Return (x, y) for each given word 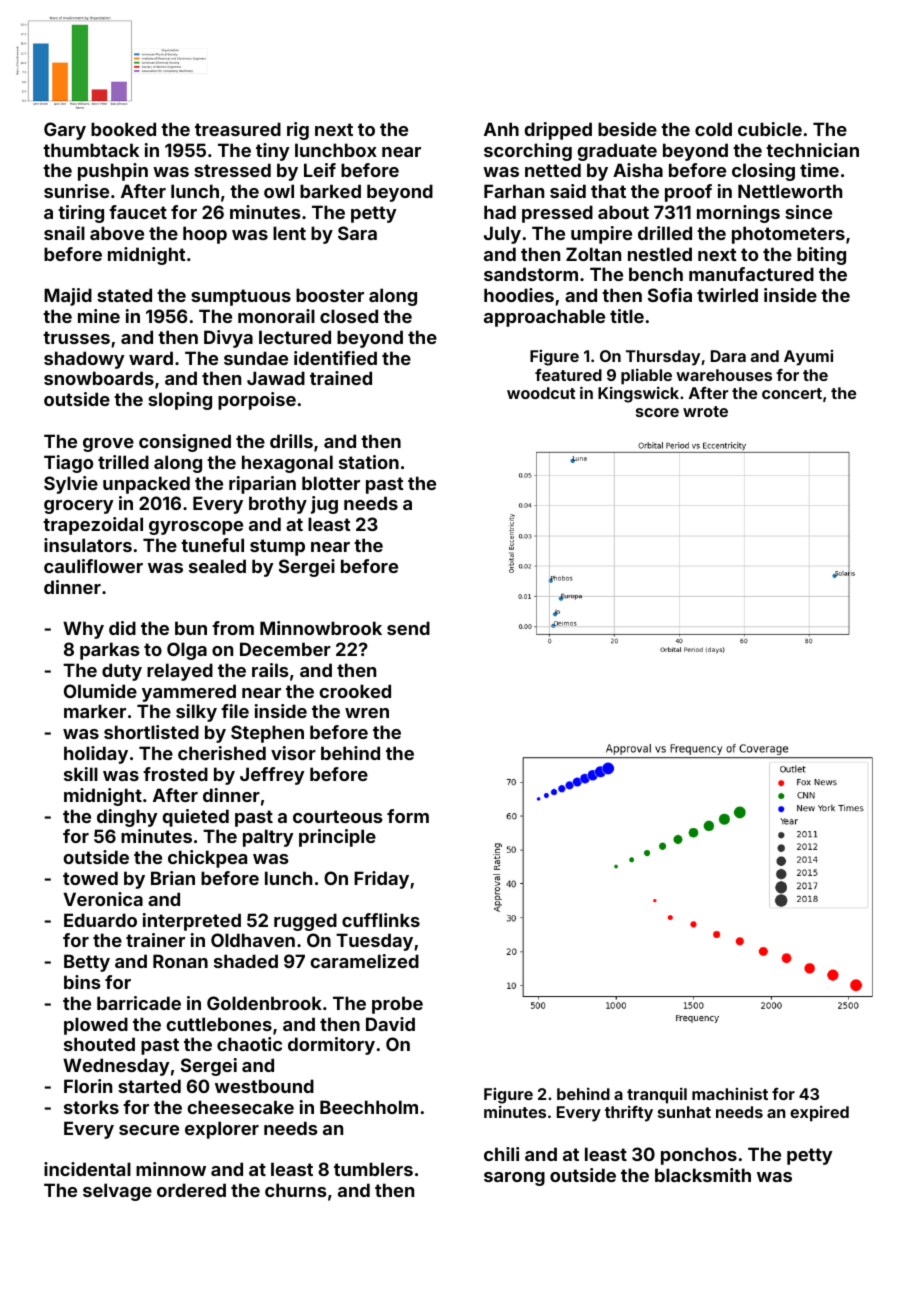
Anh (501, 129)
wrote (705, 411)
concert (792, 393)
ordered (191, 1190)
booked (123, 129)
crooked (355, 691)
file (235, 711)
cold (713, 129)
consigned (185, 443)
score (657, 412)
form (408, 816)
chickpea (207, 859)
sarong (514, 1179)
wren (367, 713)
